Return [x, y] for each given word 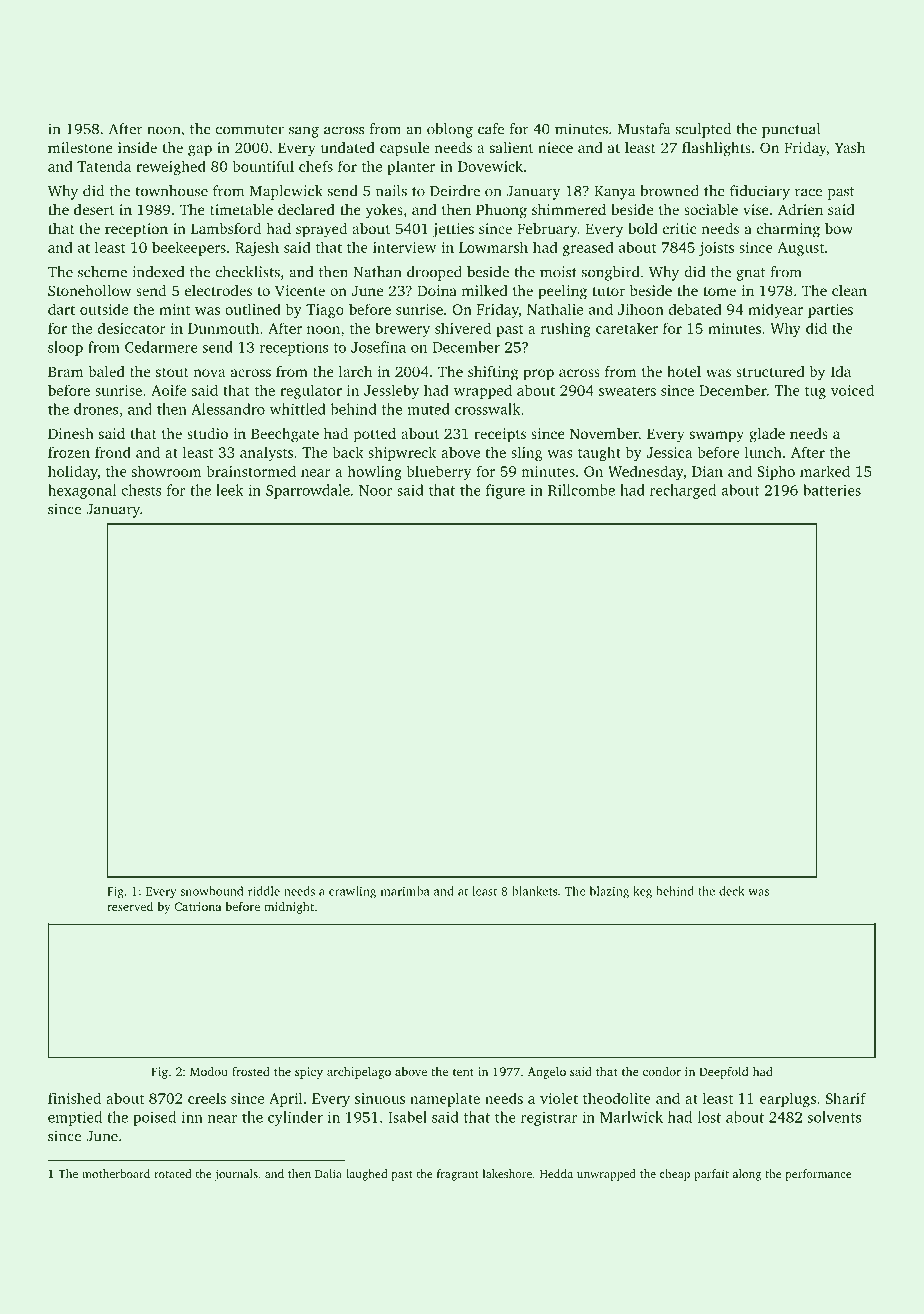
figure [505, 491]
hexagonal [82, 491]
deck [732, 891]
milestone [80, 147]
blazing [609, 892]
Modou [209, 1071]
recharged [683, 491]
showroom [166, 471]
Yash [850, 147]
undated [348, 147]
